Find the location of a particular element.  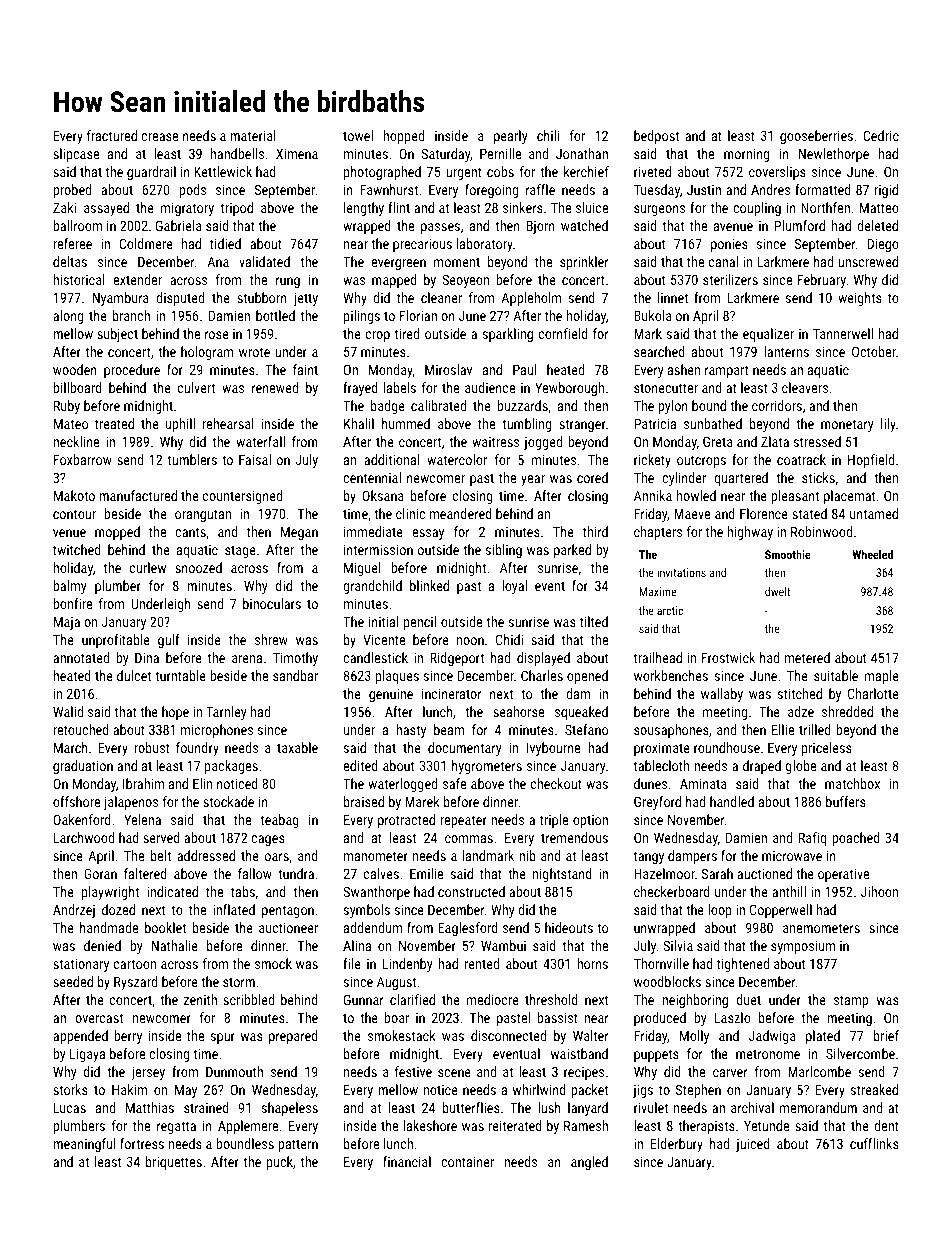

foregoing is located at coordinates (491, 191).
